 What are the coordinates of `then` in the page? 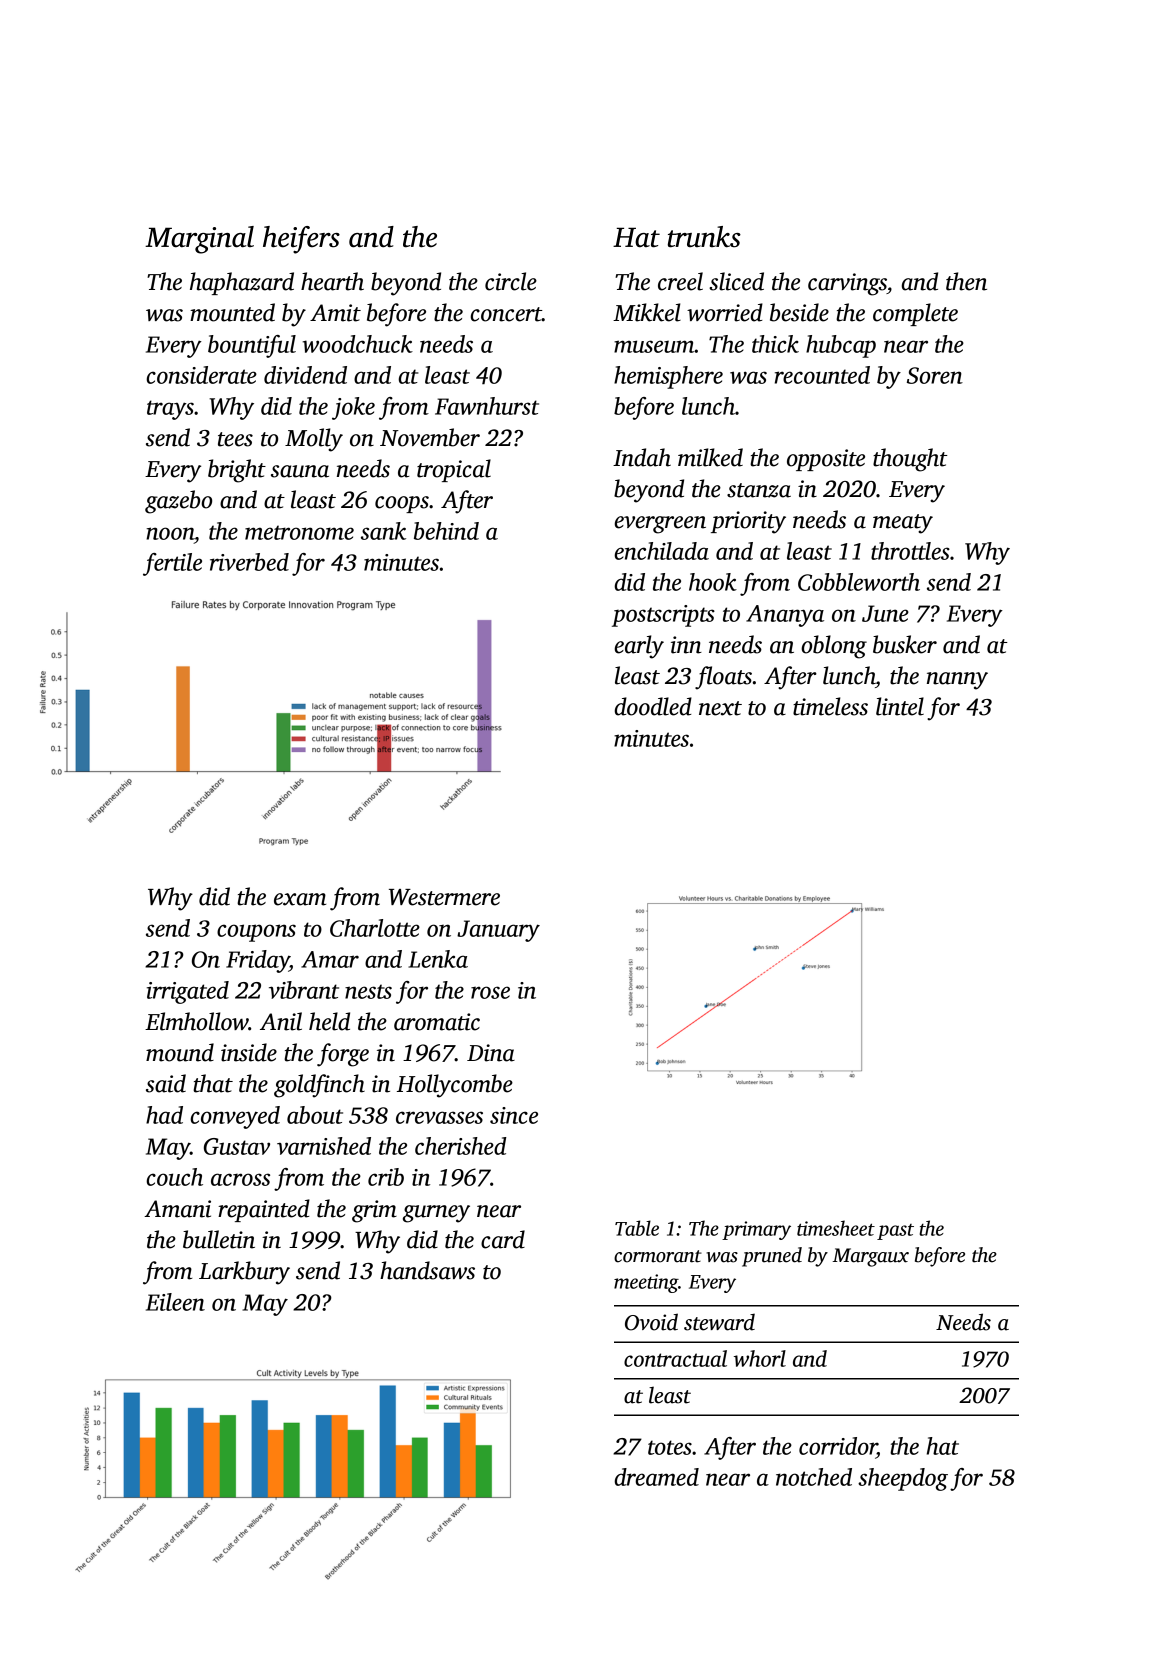 It's located at (966, 281).
